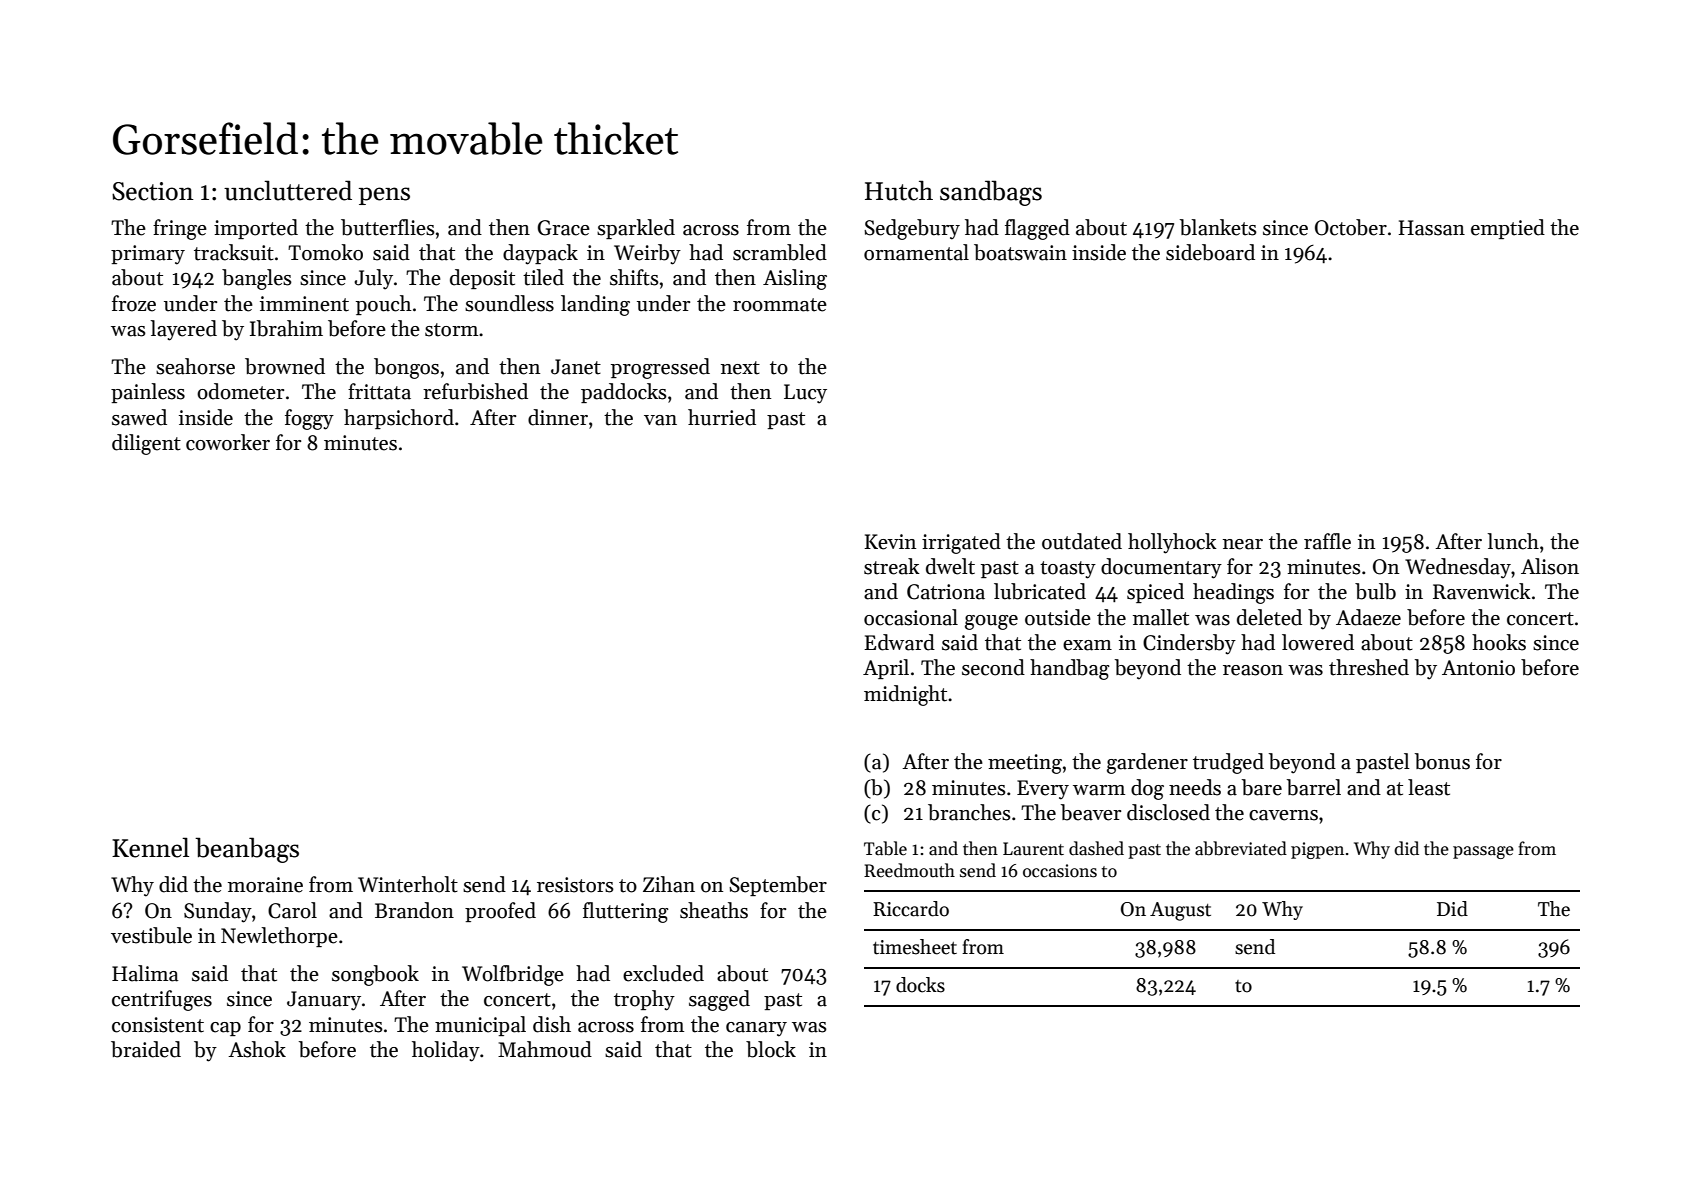 Image resolution: width=1691 pixels, height=1196 pixels. I want to click on lunch, so click(1513, 541).
